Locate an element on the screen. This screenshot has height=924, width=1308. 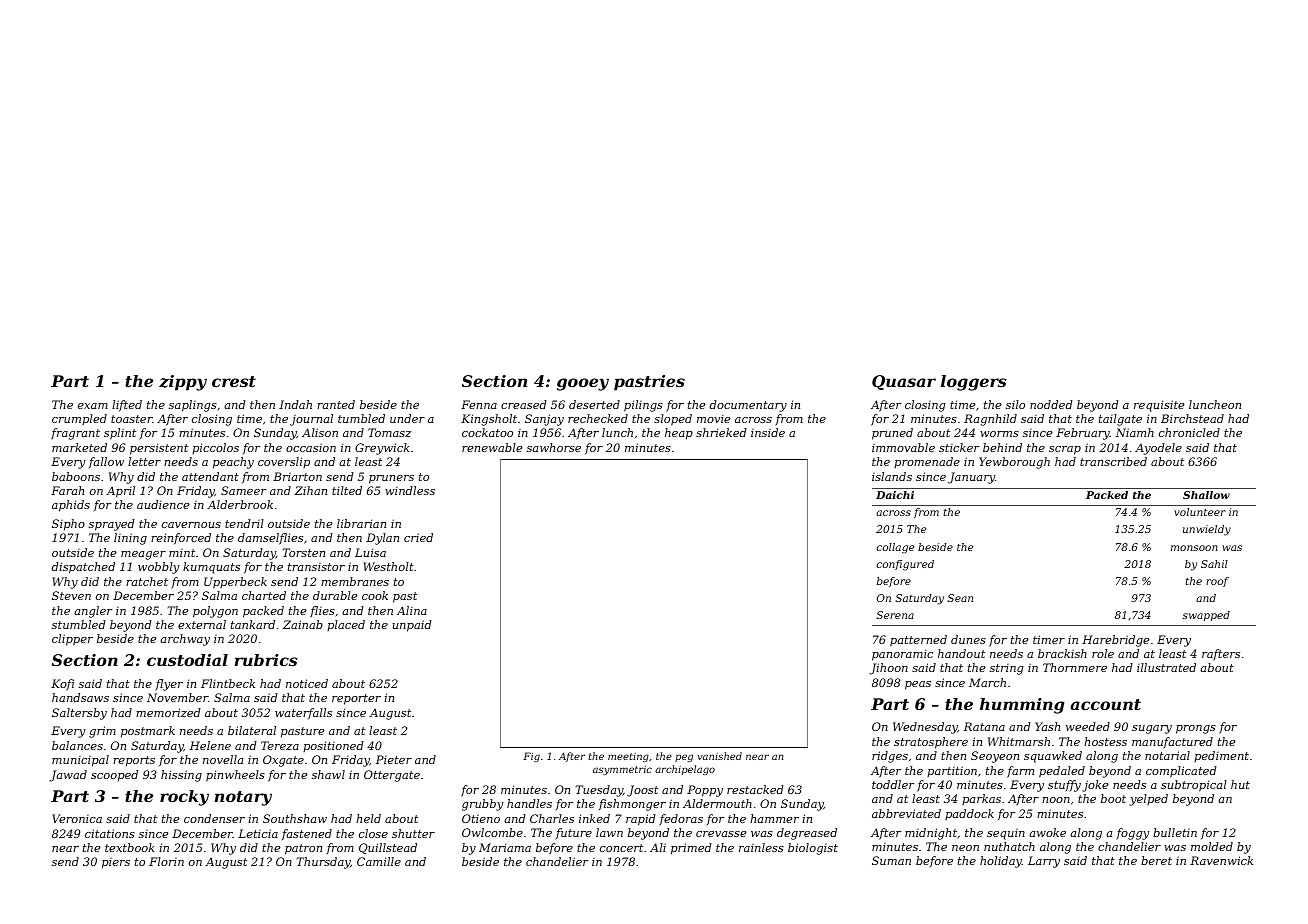
unpaid is located at coordinates (412, 626).
